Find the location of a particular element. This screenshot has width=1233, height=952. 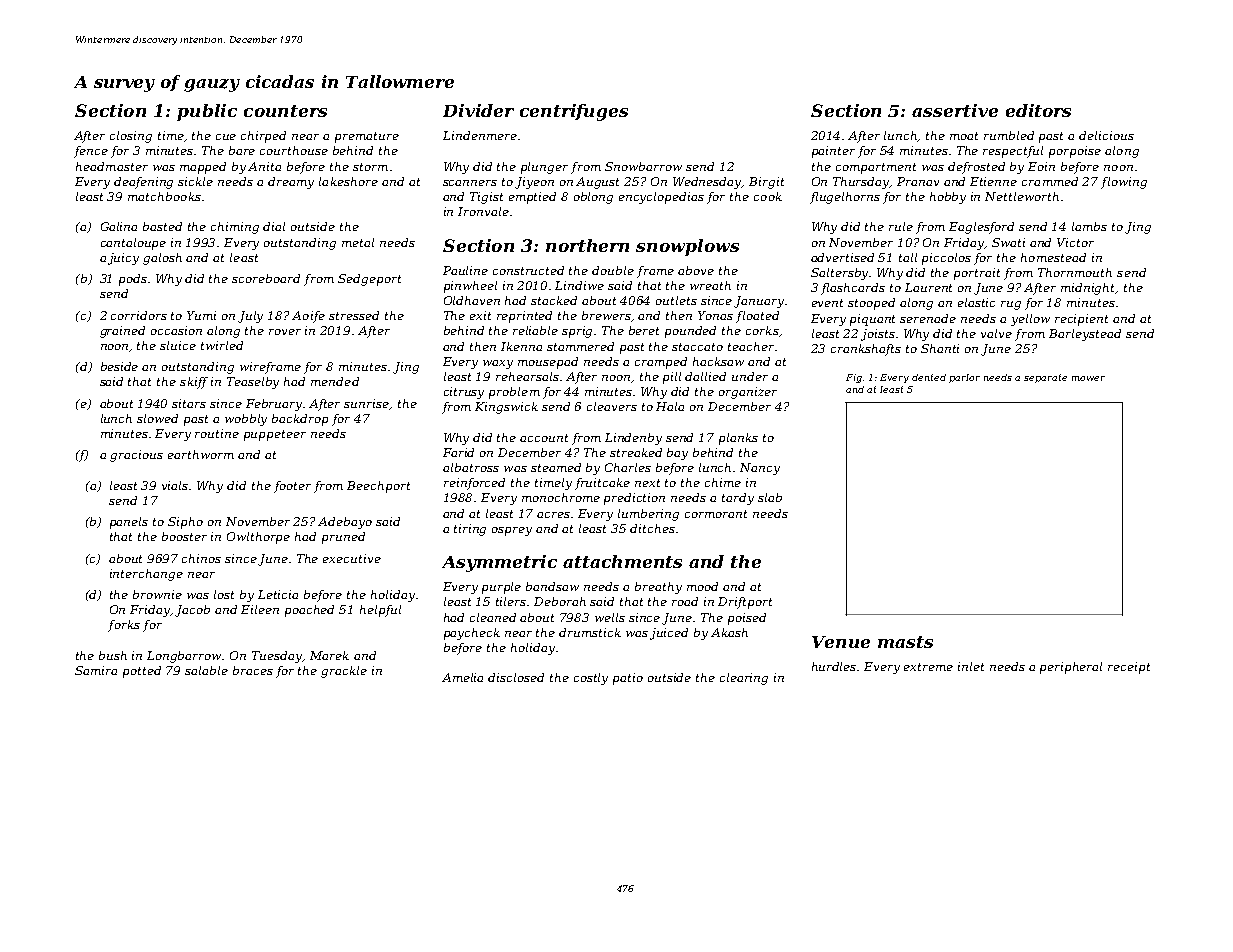

cleavers is located at coordinates (612, 406).
